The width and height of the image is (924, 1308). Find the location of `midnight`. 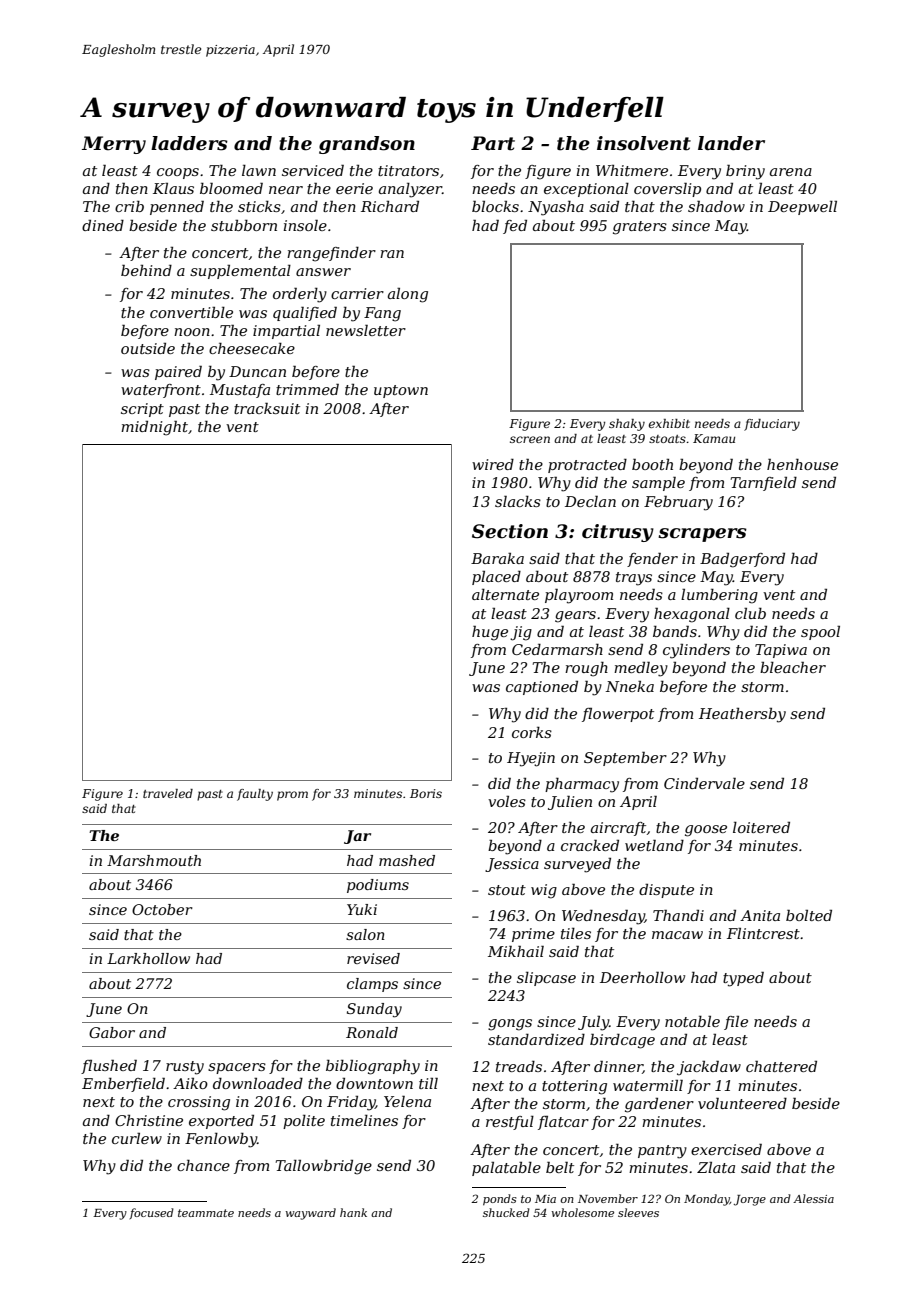

midnight is located at coordinates (154, 428).
